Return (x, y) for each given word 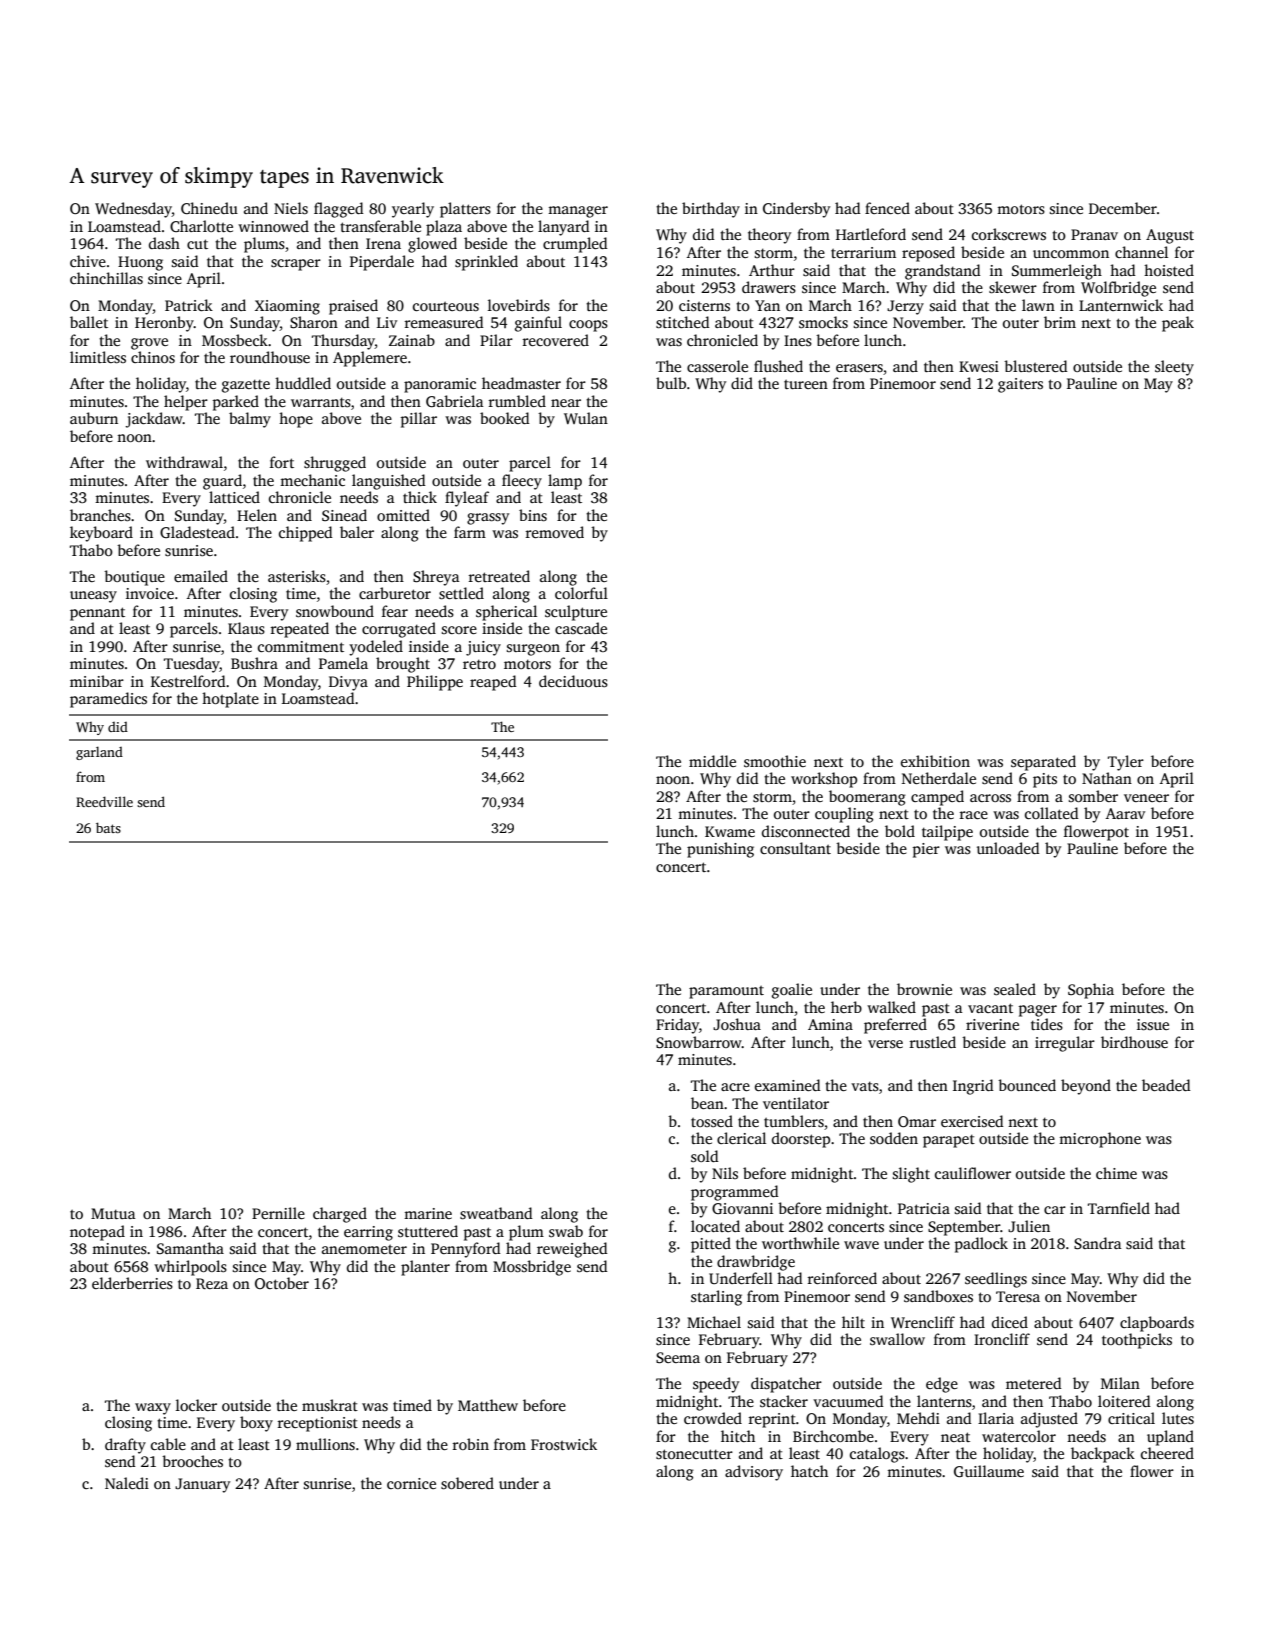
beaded (1166, 1085)
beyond (1086, 1087)
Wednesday (133, 210)
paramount (726, 992)
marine (428, 1213)
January (202, 1485)
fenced (887, 208)
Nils (725, 1173)
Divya (348, 683)
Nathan (1107, 778)
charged (340, 1215)
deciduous (573, 681)
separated (1043, 763)
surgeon (533, 650)
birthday (711, 210)
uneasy (93, 597)
